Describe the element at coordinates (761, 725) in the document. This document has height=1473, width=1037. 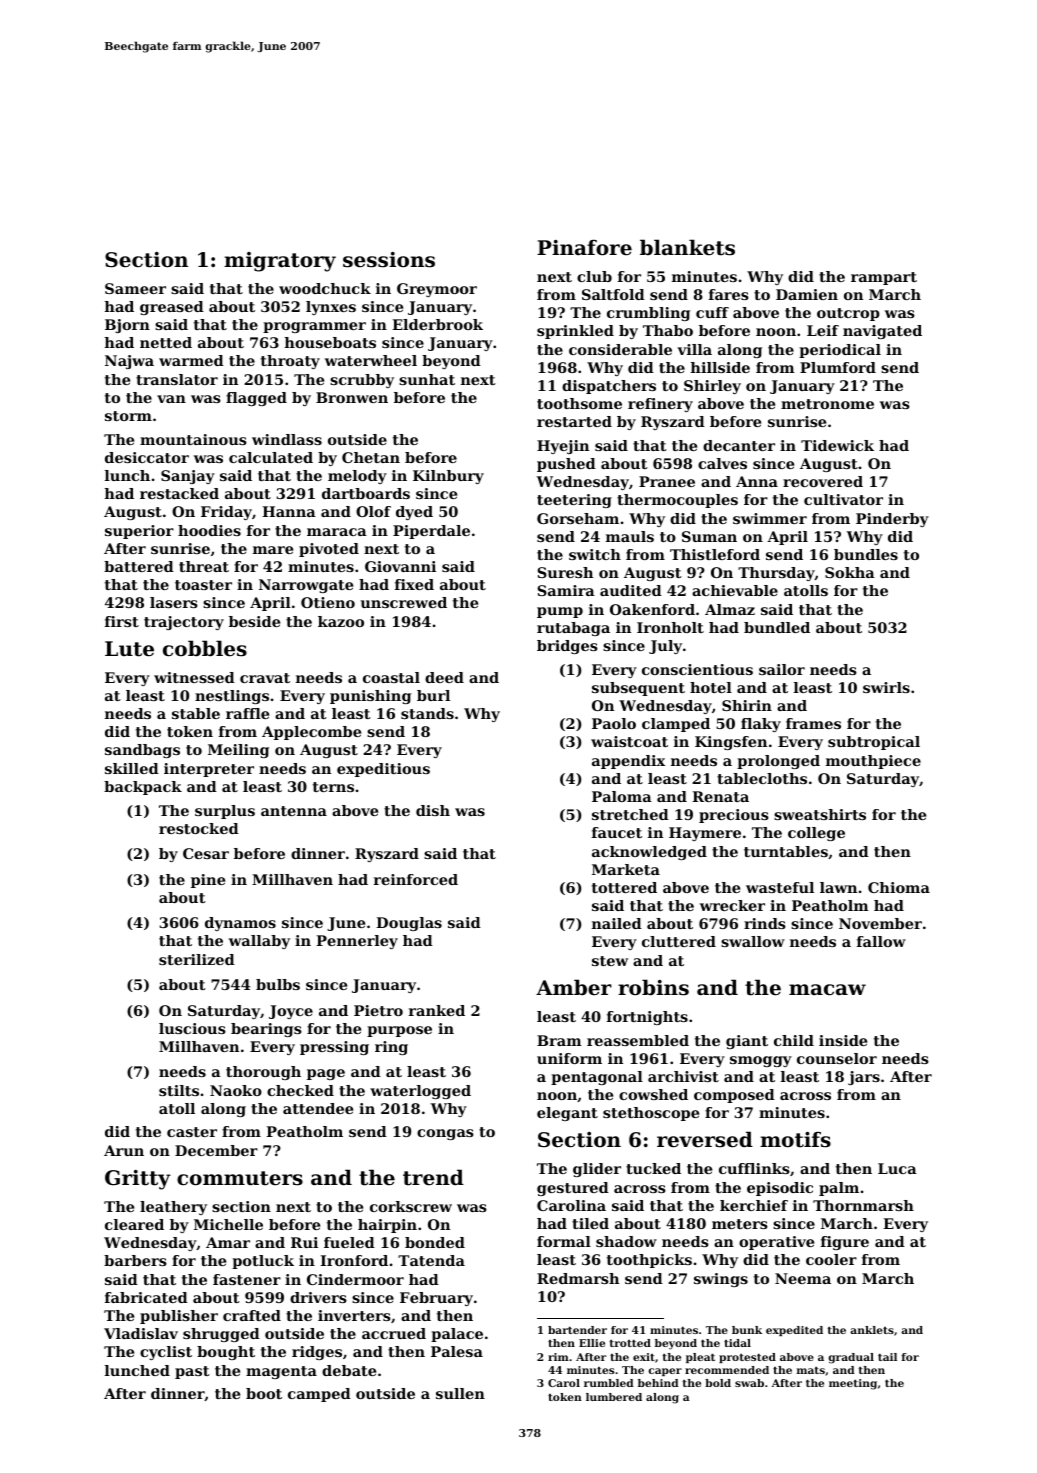
I see `flaky` at that location.
